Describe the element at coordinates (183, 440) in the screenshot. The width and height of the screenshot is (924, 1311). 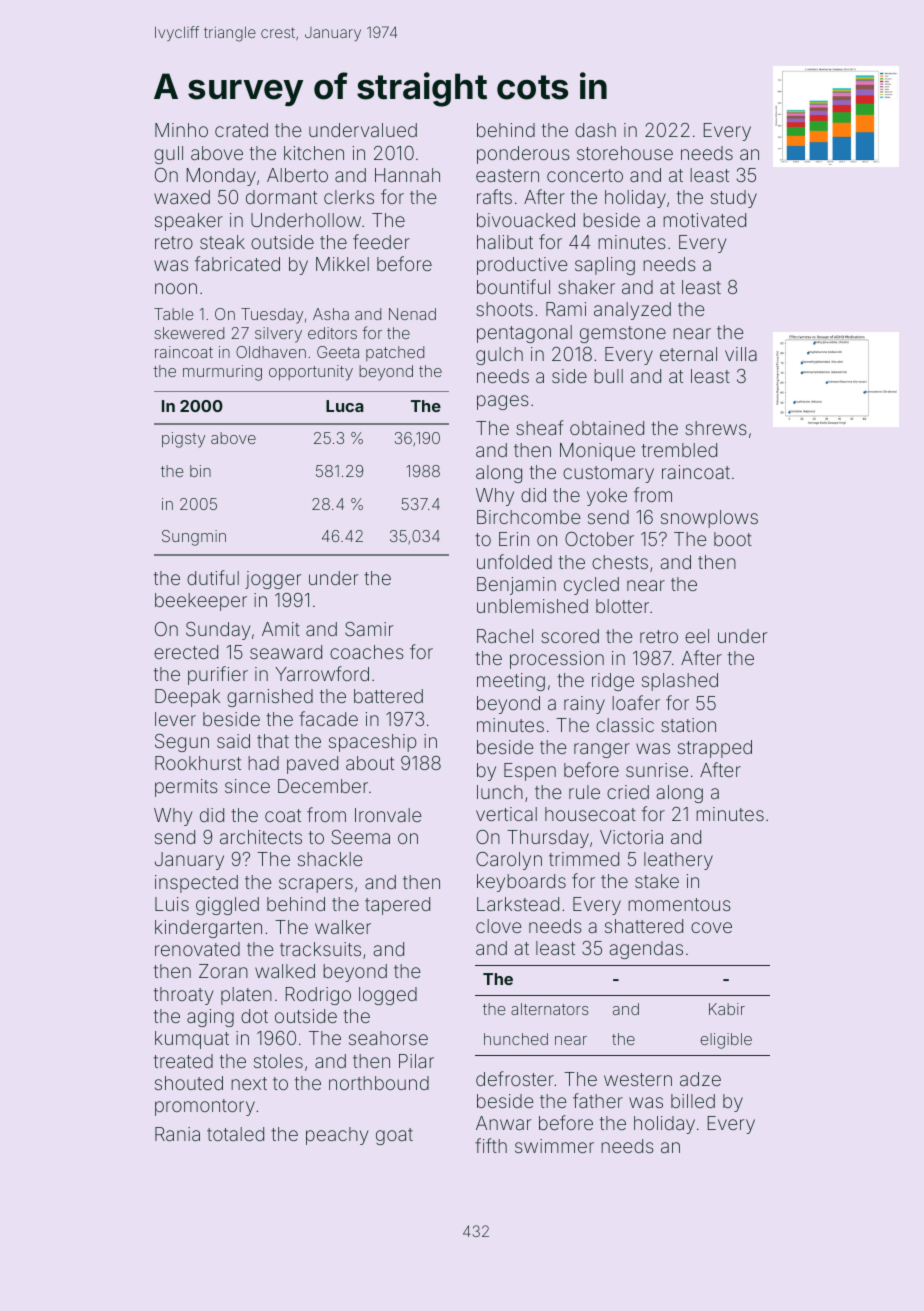
I see `pigsty` at that location.
